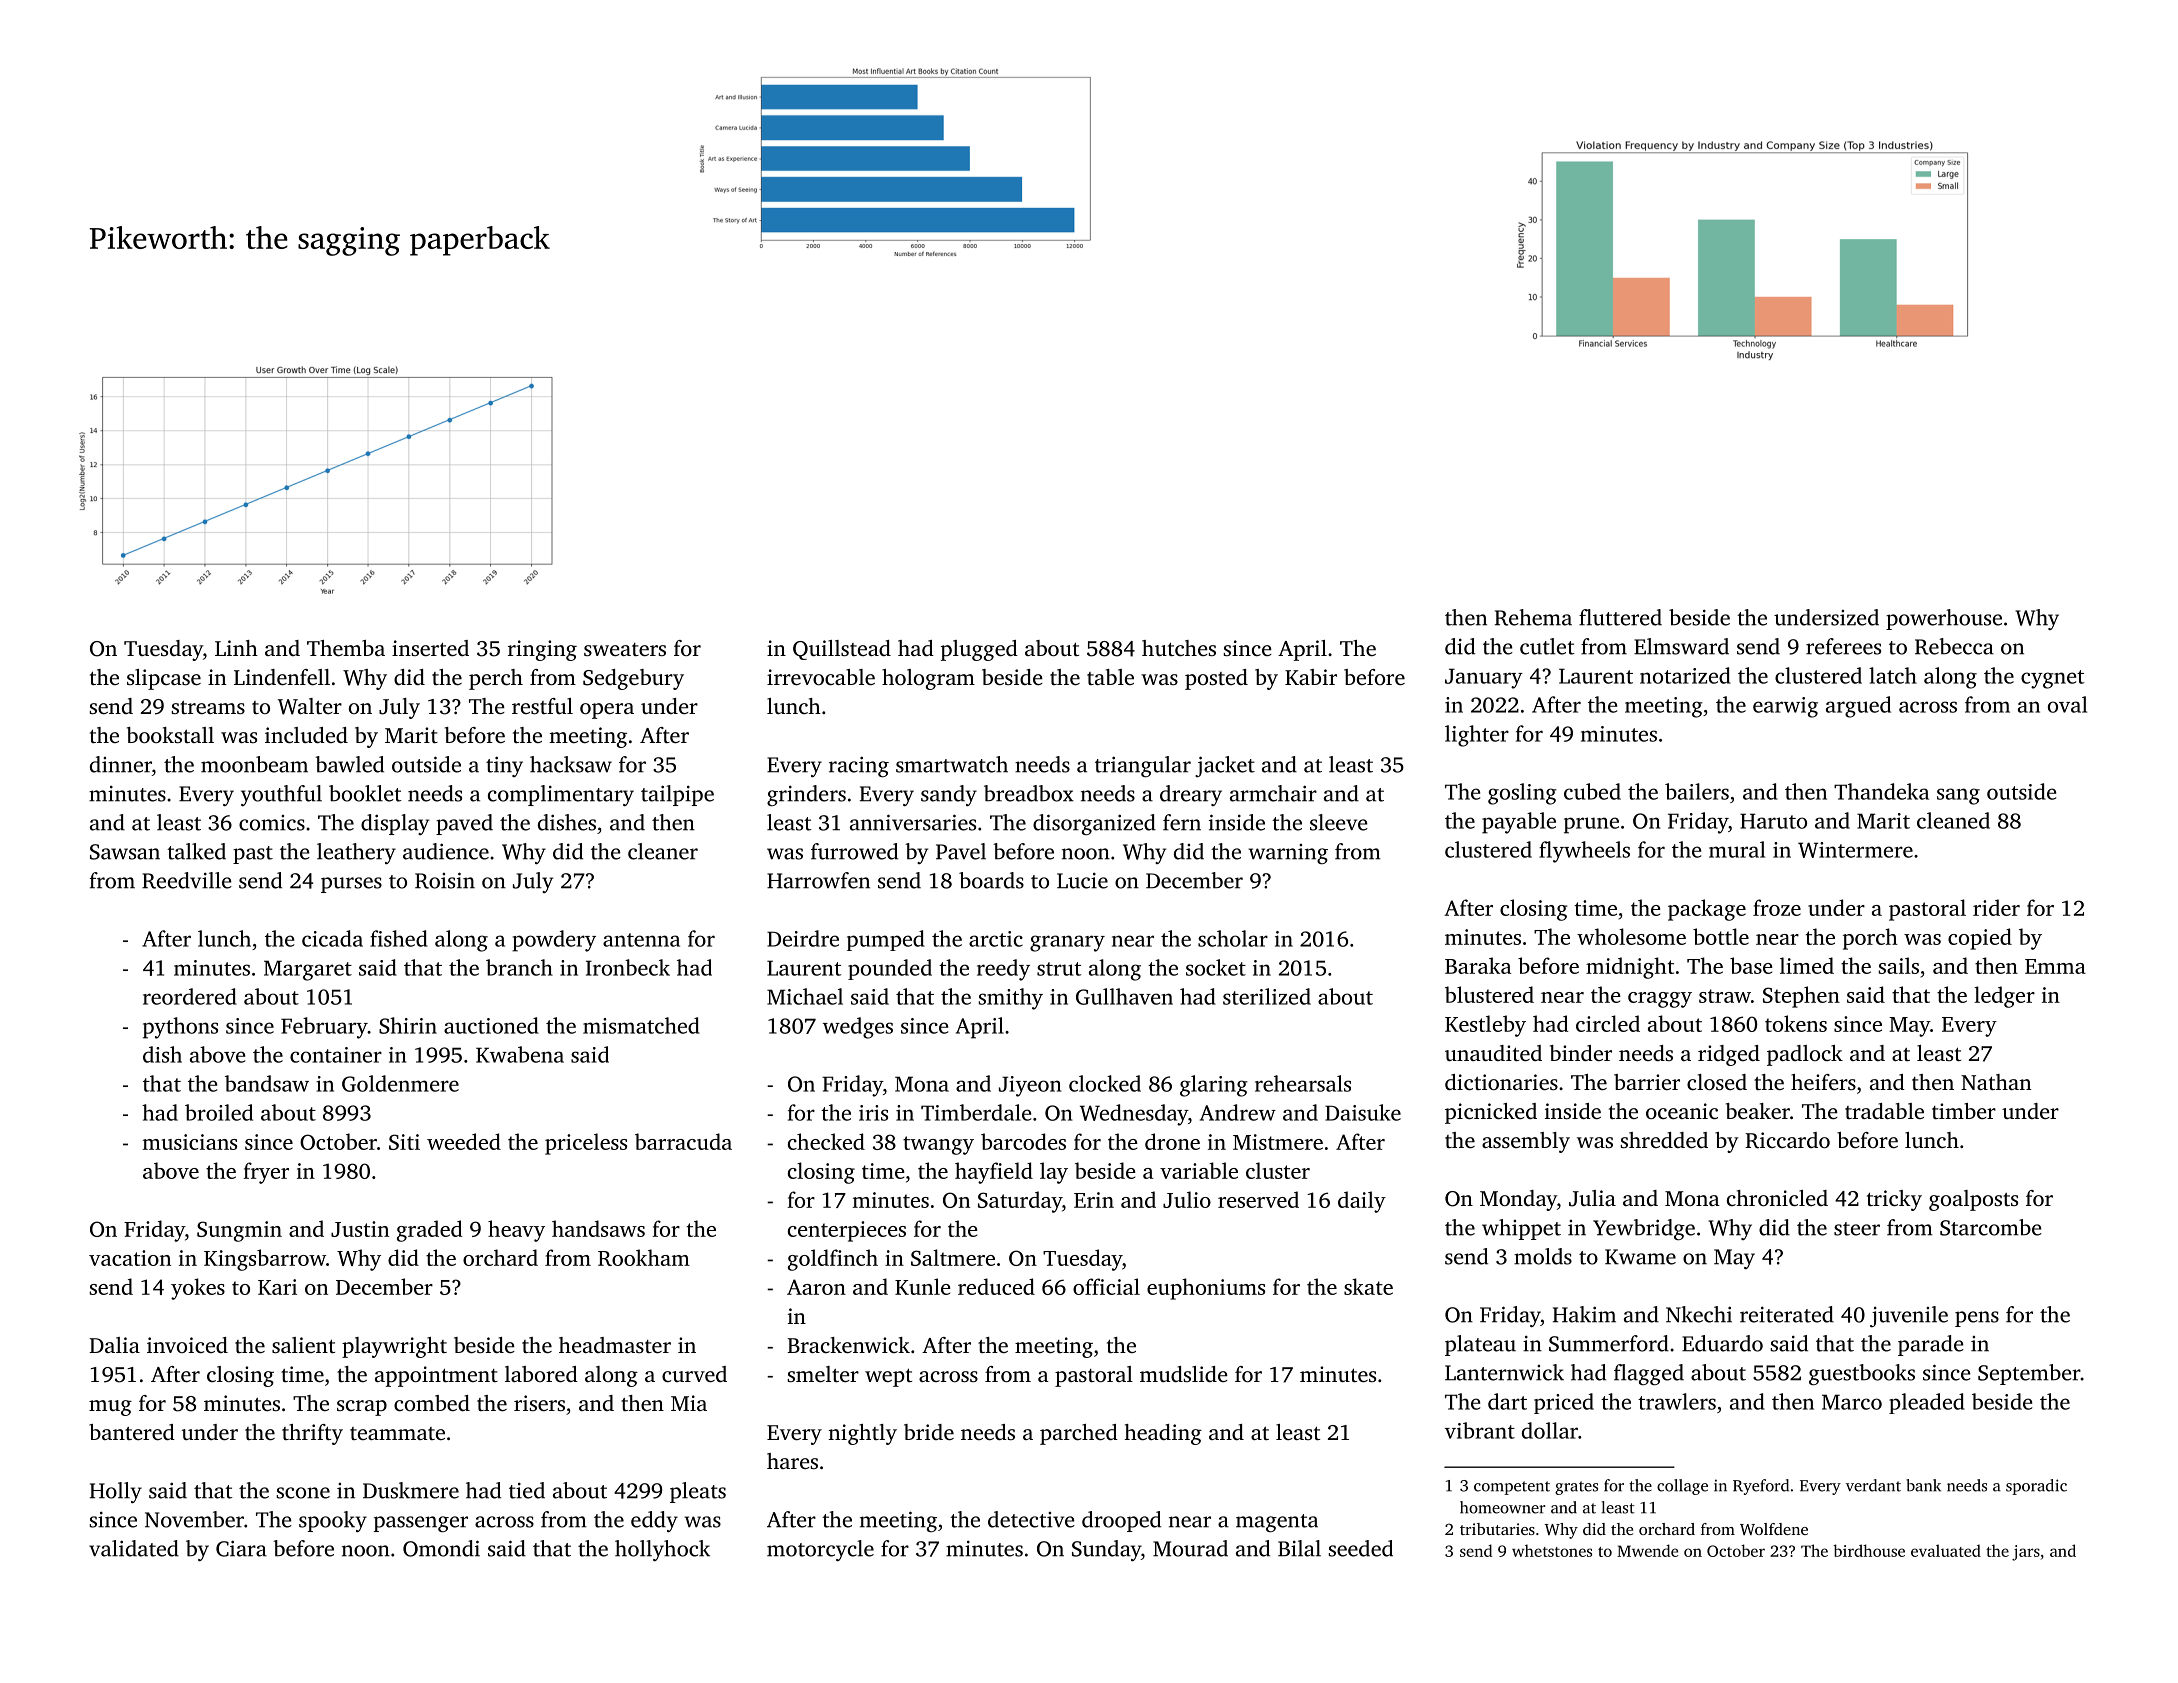  Describe the element at coordinates (1360, 1548) in the screenshot. I see `seeded` at that location.
